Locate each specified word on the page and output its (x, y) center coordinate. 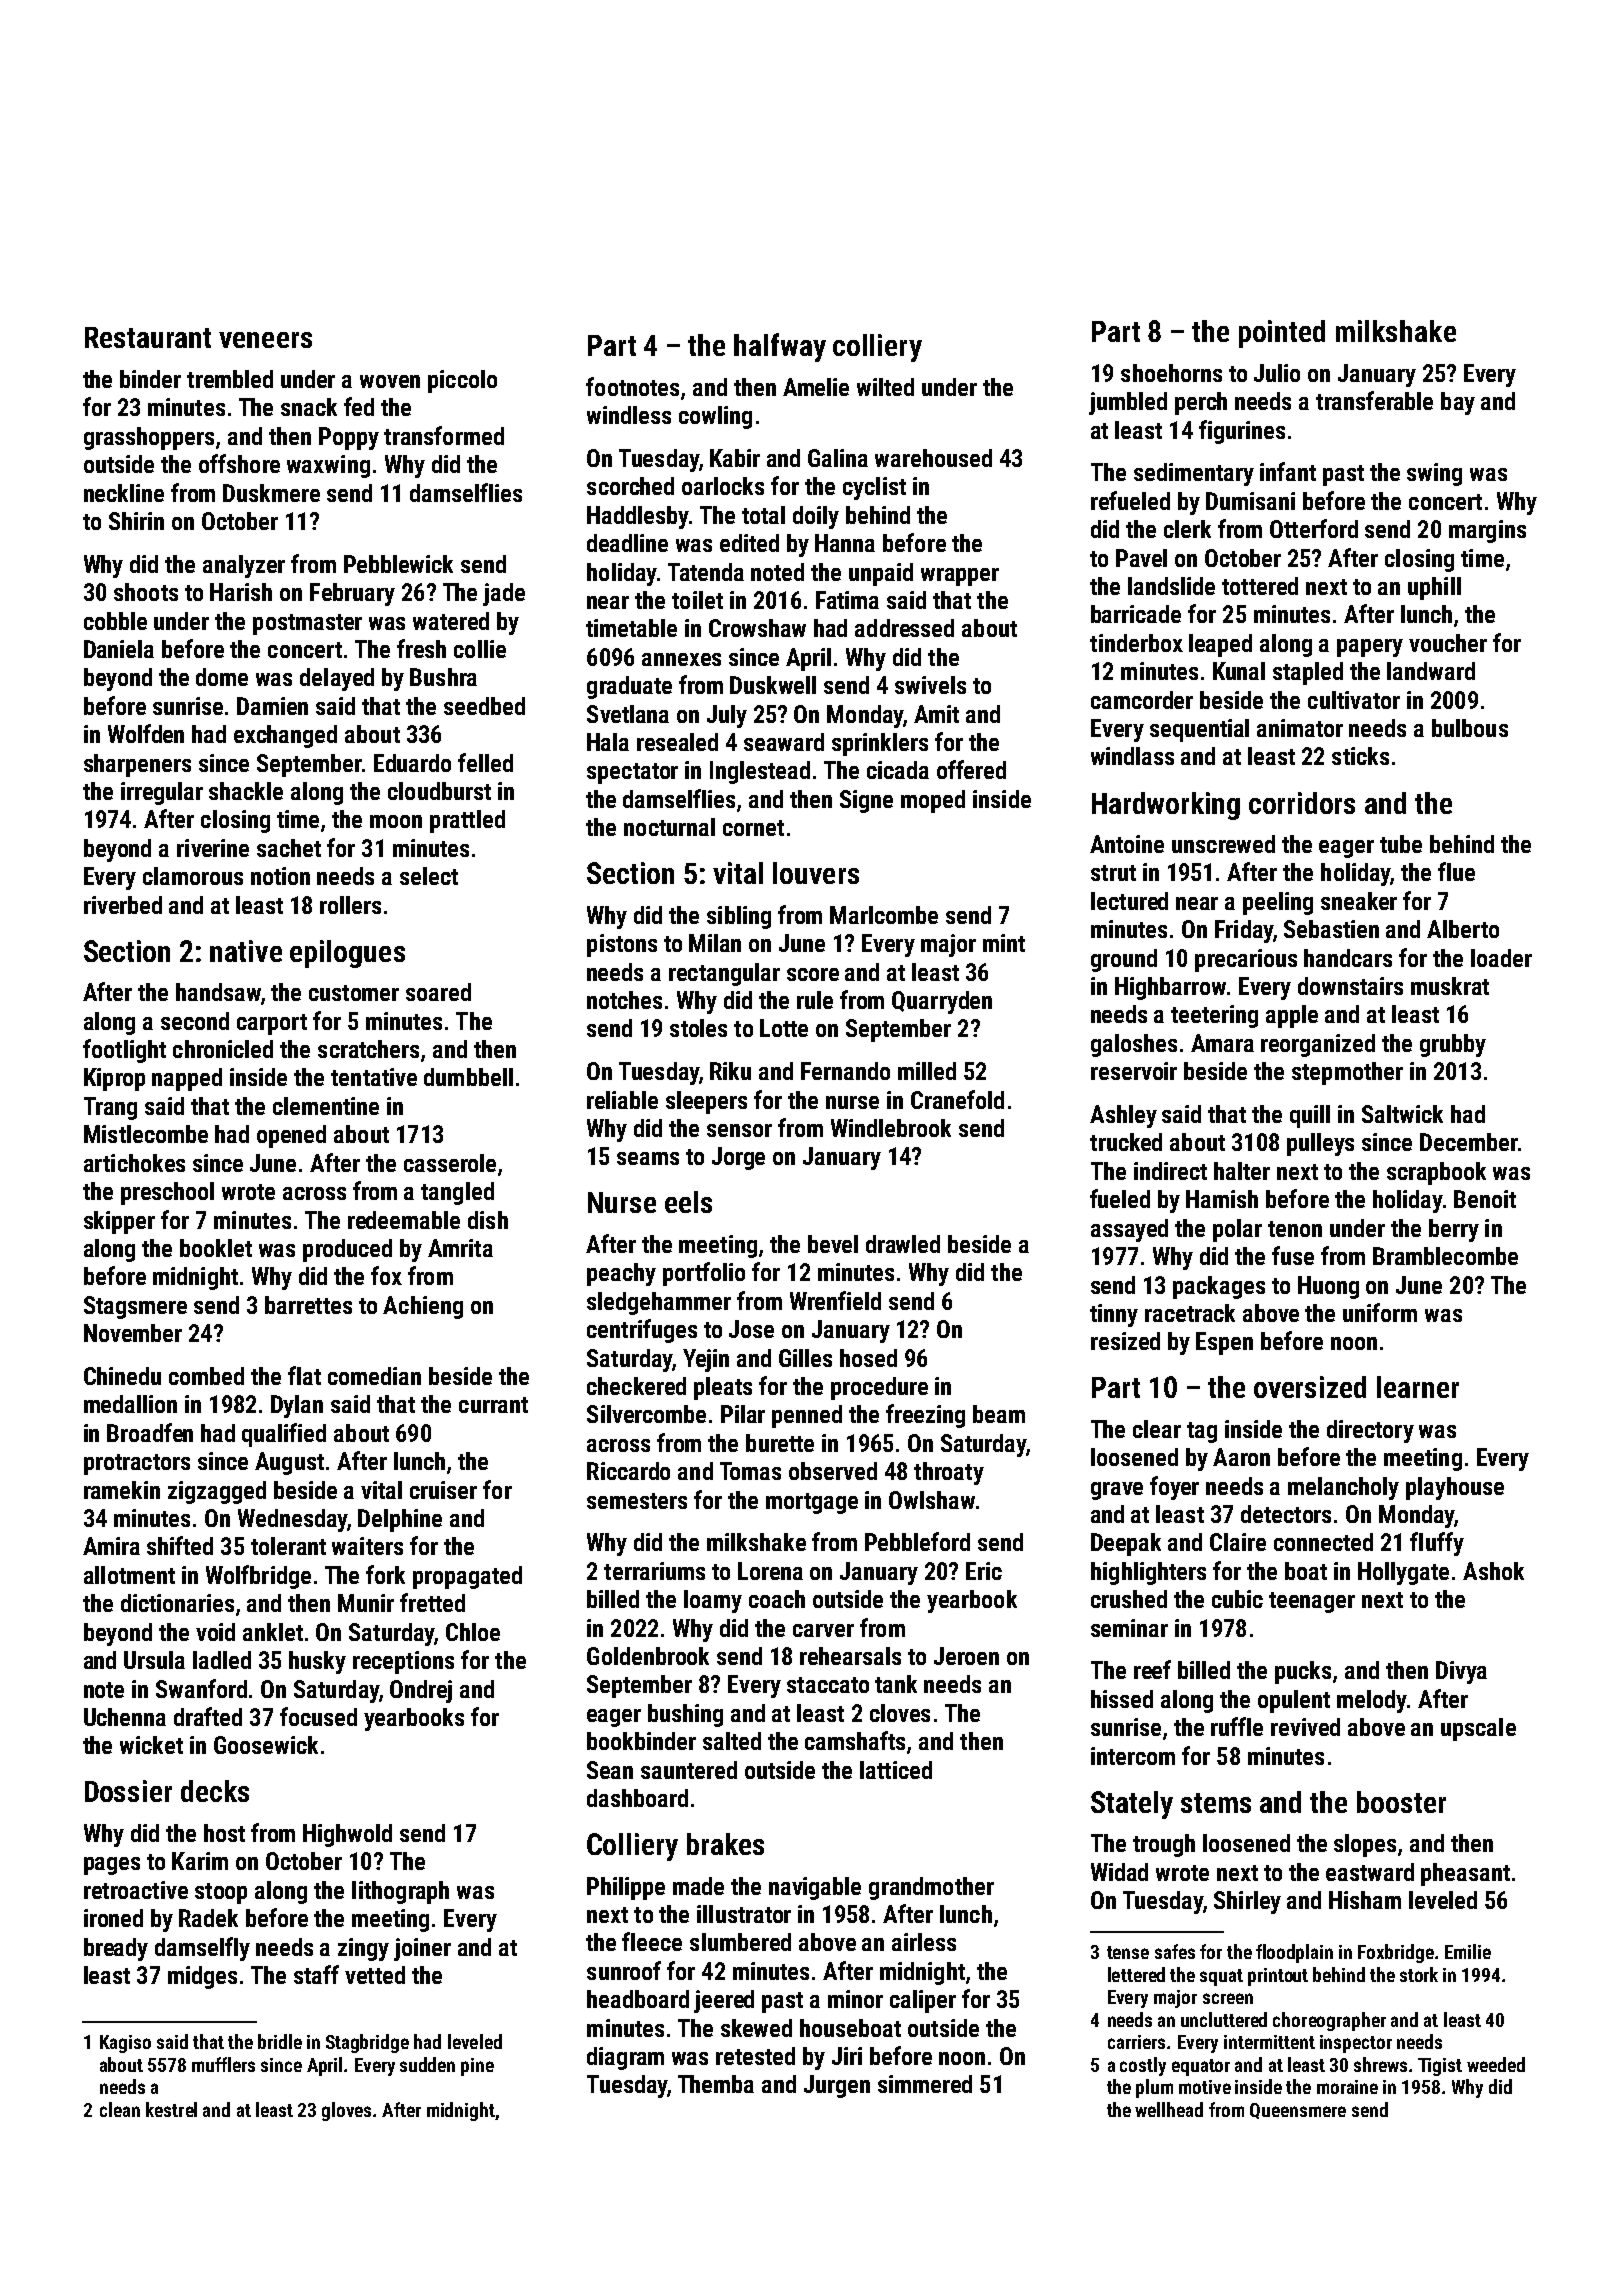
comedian (374, 1376)
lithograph (400, 1892)
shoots (146, 592)
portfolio (704, 1274)
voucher (1448, 643)
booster (1401, 1802)
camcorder (1142, 700)
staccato (828, 1685)
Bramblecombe (1445, 1256)
